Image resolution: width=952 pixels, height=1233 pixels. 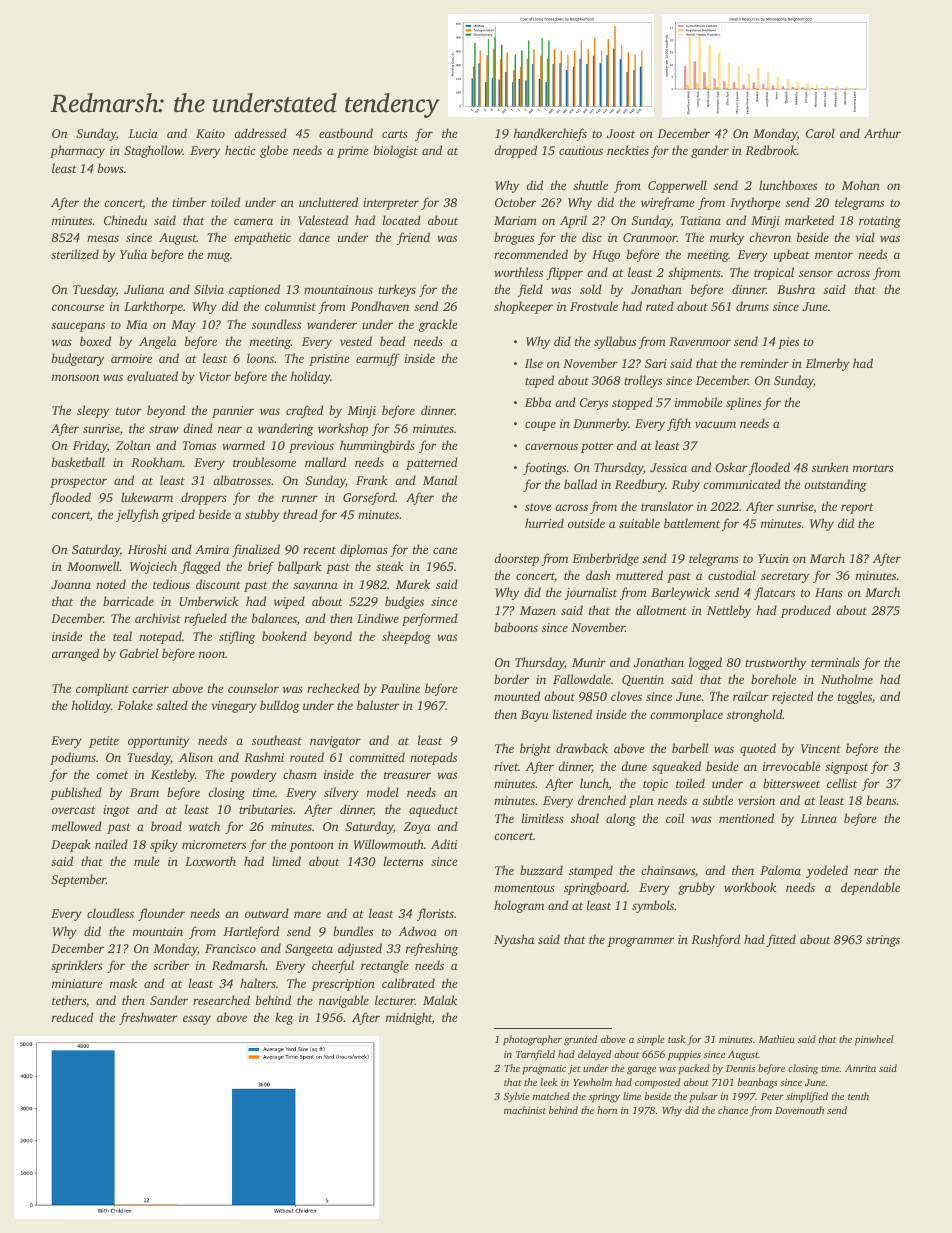 What do you see at coordinates (532, 1040) in the screenshot?
I see `photographer` at bounding box center [532, 1040].
